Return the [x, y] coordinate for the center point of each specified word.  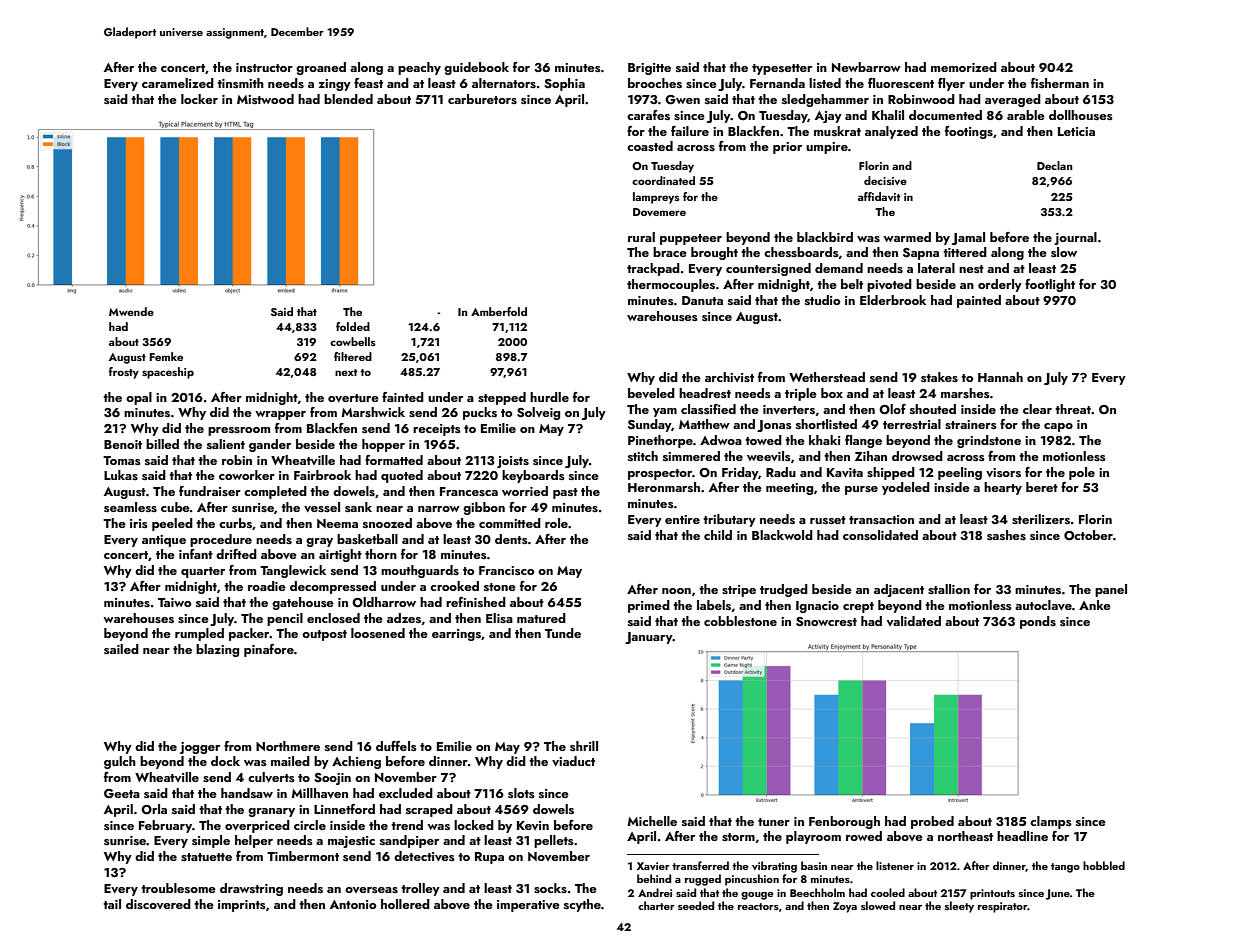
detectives [424, 856]
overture [353, 398]
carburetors [482, 99]
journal [1075, 238]
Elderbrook [893, 300]
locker [199, 99]
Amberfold [499, 311]
